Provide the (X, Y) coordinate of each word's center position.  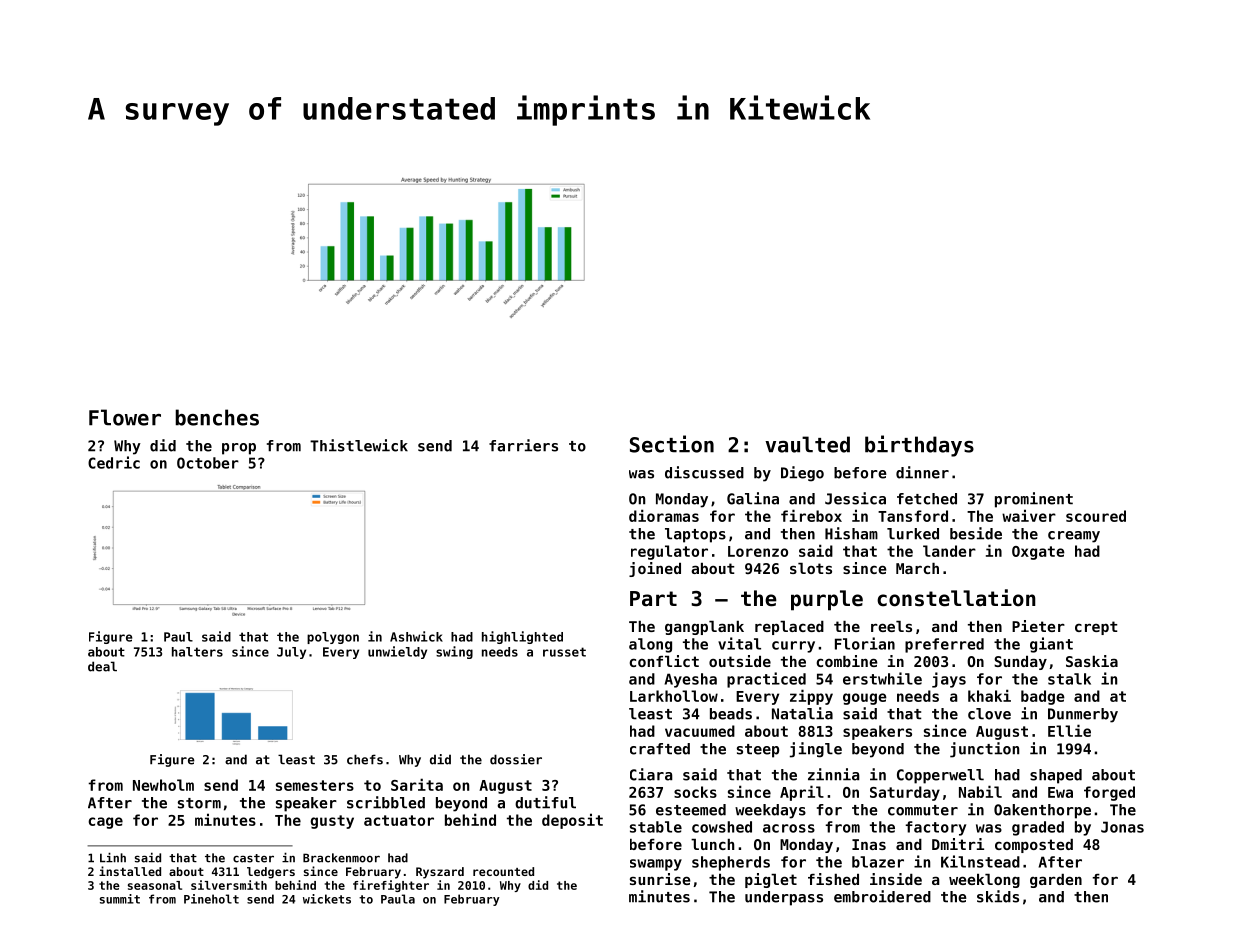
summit (120, 899)
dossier (516, 759)
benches (217, 417)
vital (739, 643)
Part (653, 599)
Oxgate (1038, 553)
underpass (784, 898)
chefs (365, 759)
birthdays (919, 446)
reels (891, 626)
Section (672, 444)
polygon (333, 638)
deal (102, 666)
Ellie (1069, 730)
